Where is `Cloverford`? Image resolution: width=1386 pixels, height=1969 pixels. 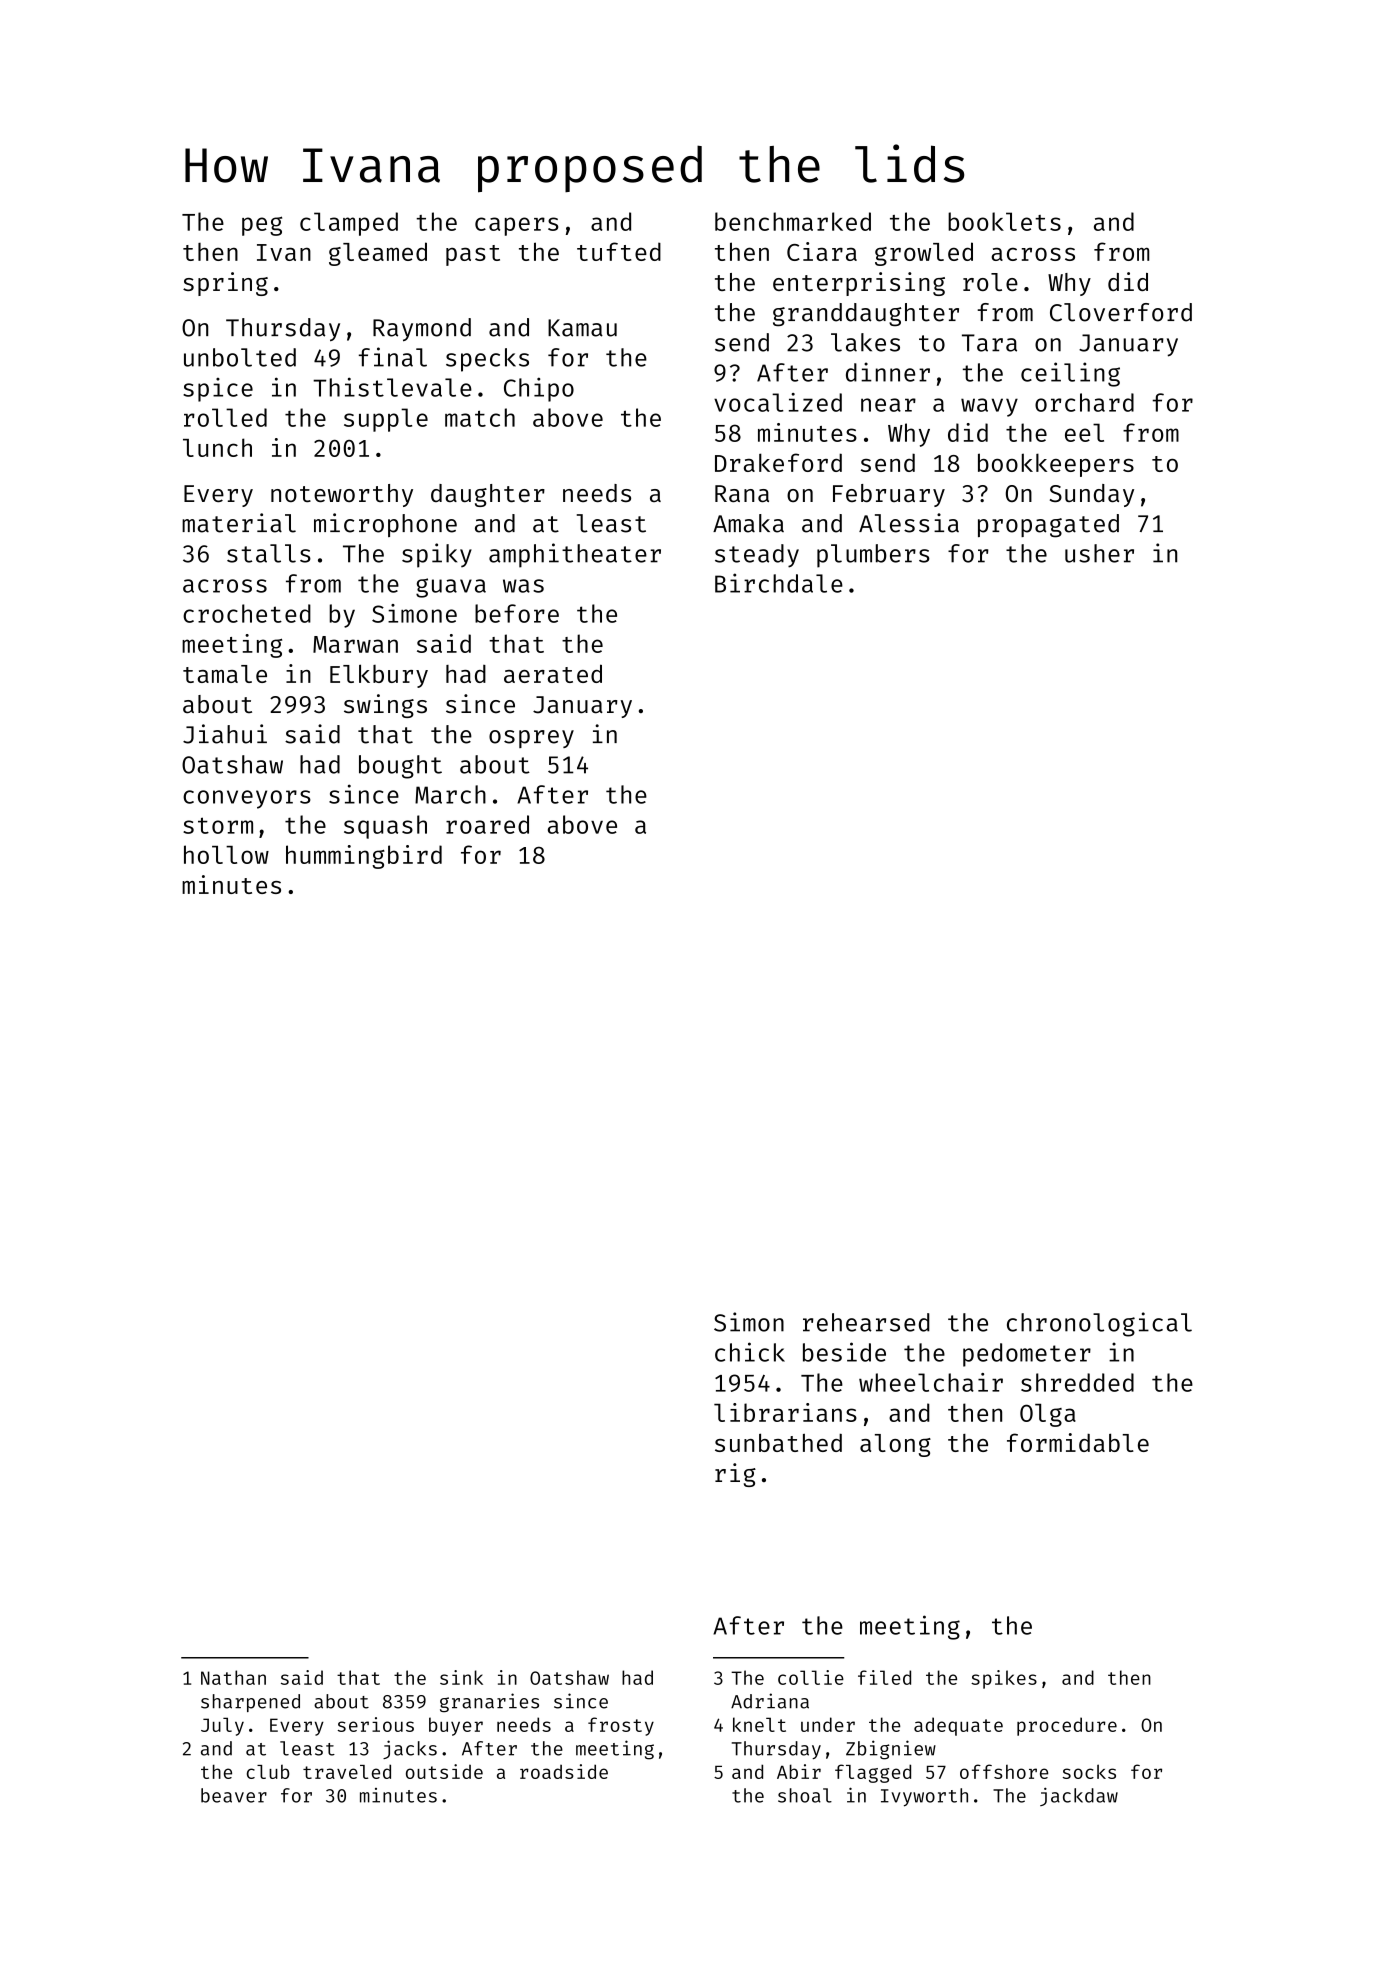 Cloverford is located at coordinates (1121, 312).
